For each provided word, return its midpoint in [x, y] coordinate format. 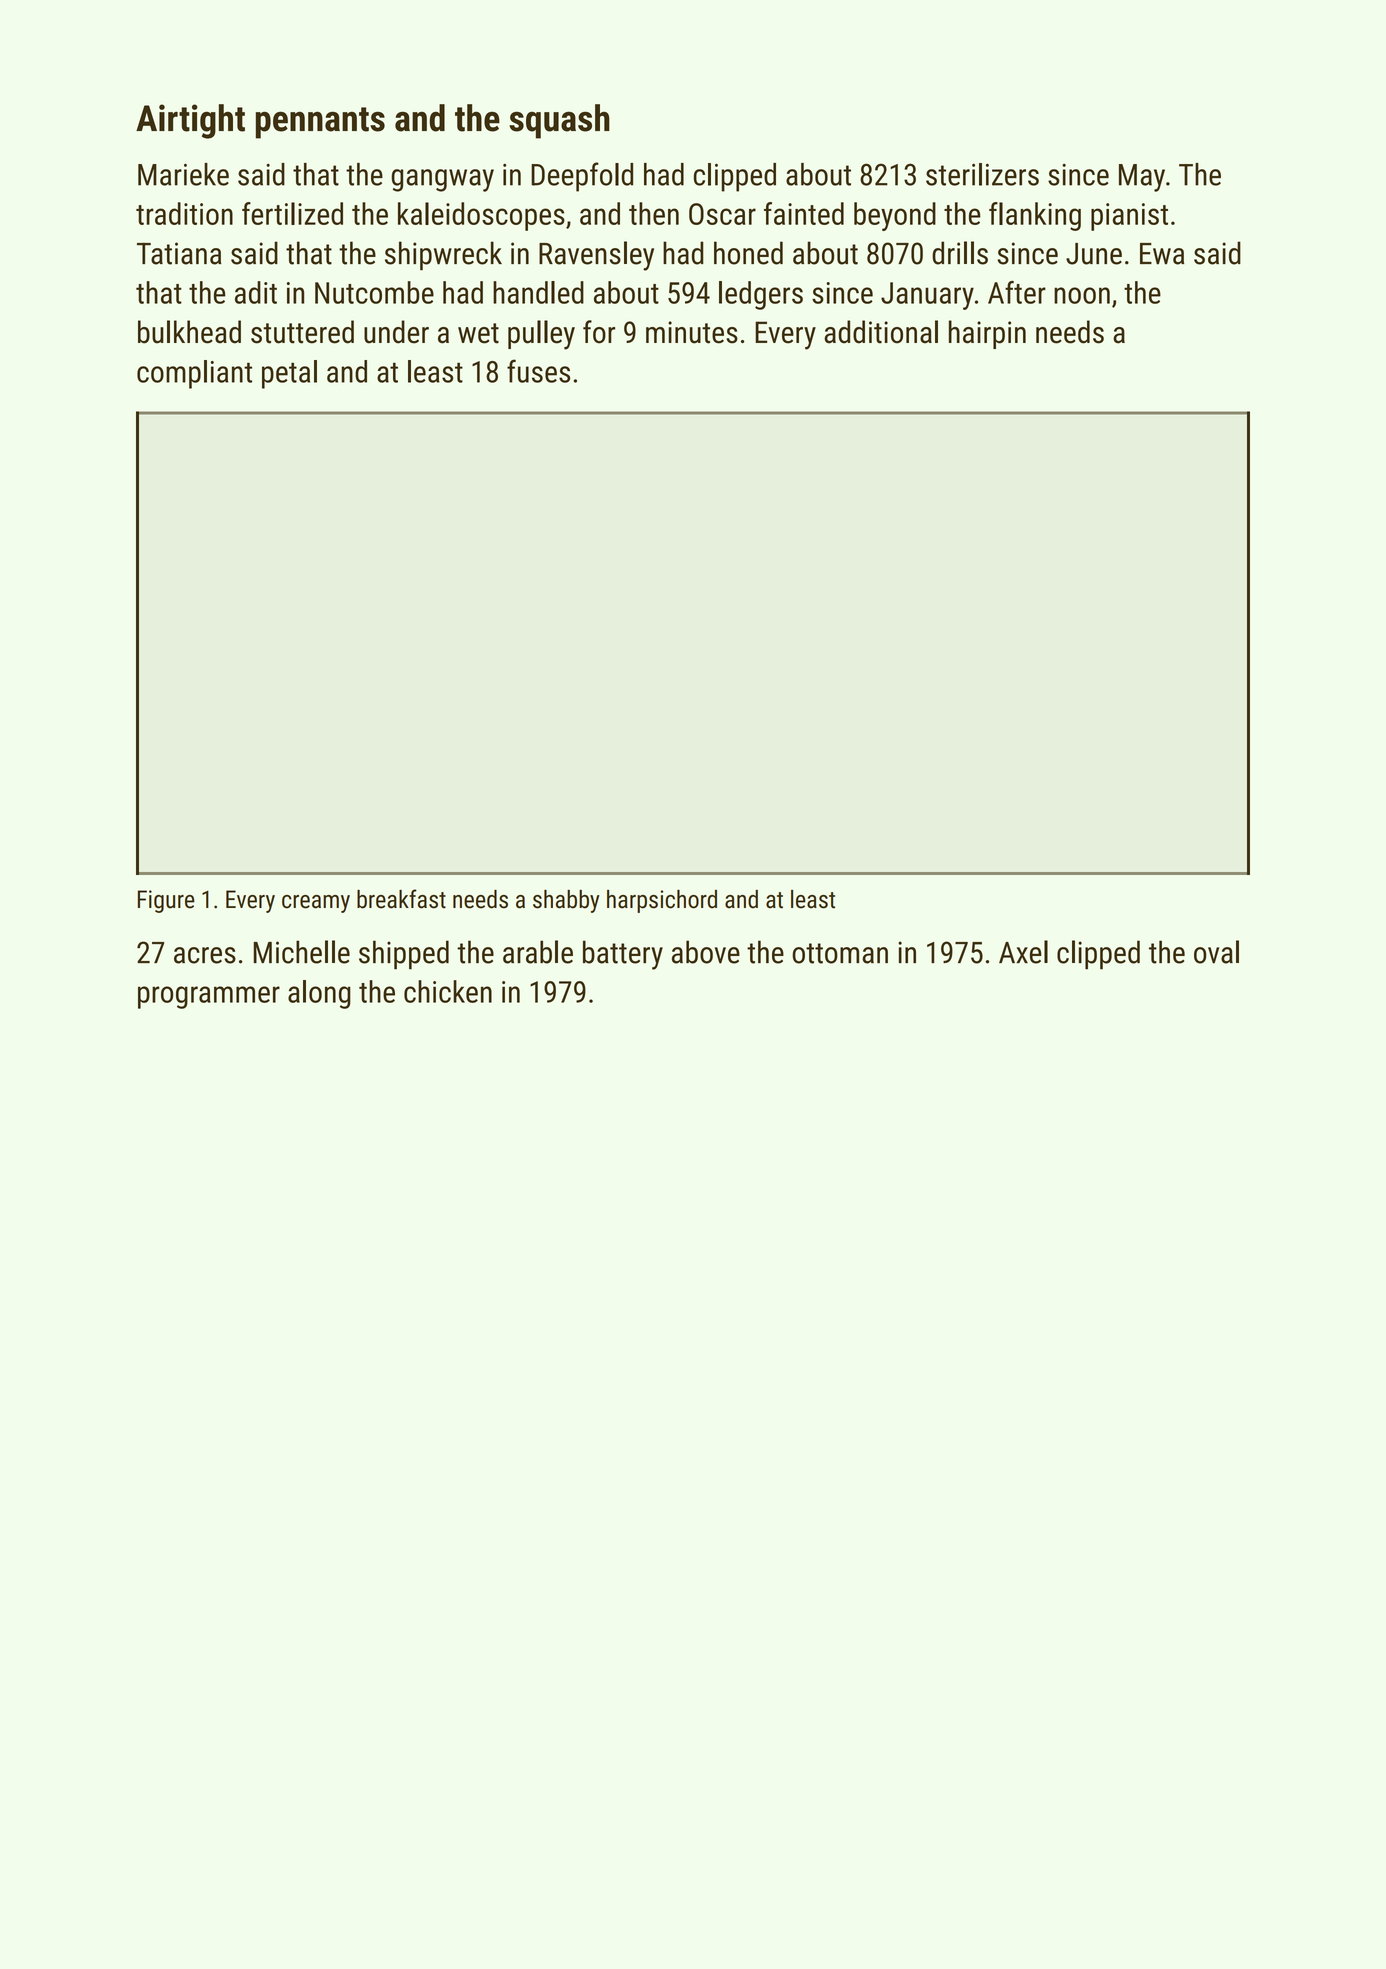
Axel [1023, 952]
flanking [1035, 216]
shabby [566, 901]
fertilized [292, 213]
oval [1216, 952]
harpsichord [662, 901]
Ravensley [596, 256]
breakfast [401, 899]
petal [289, 374]
